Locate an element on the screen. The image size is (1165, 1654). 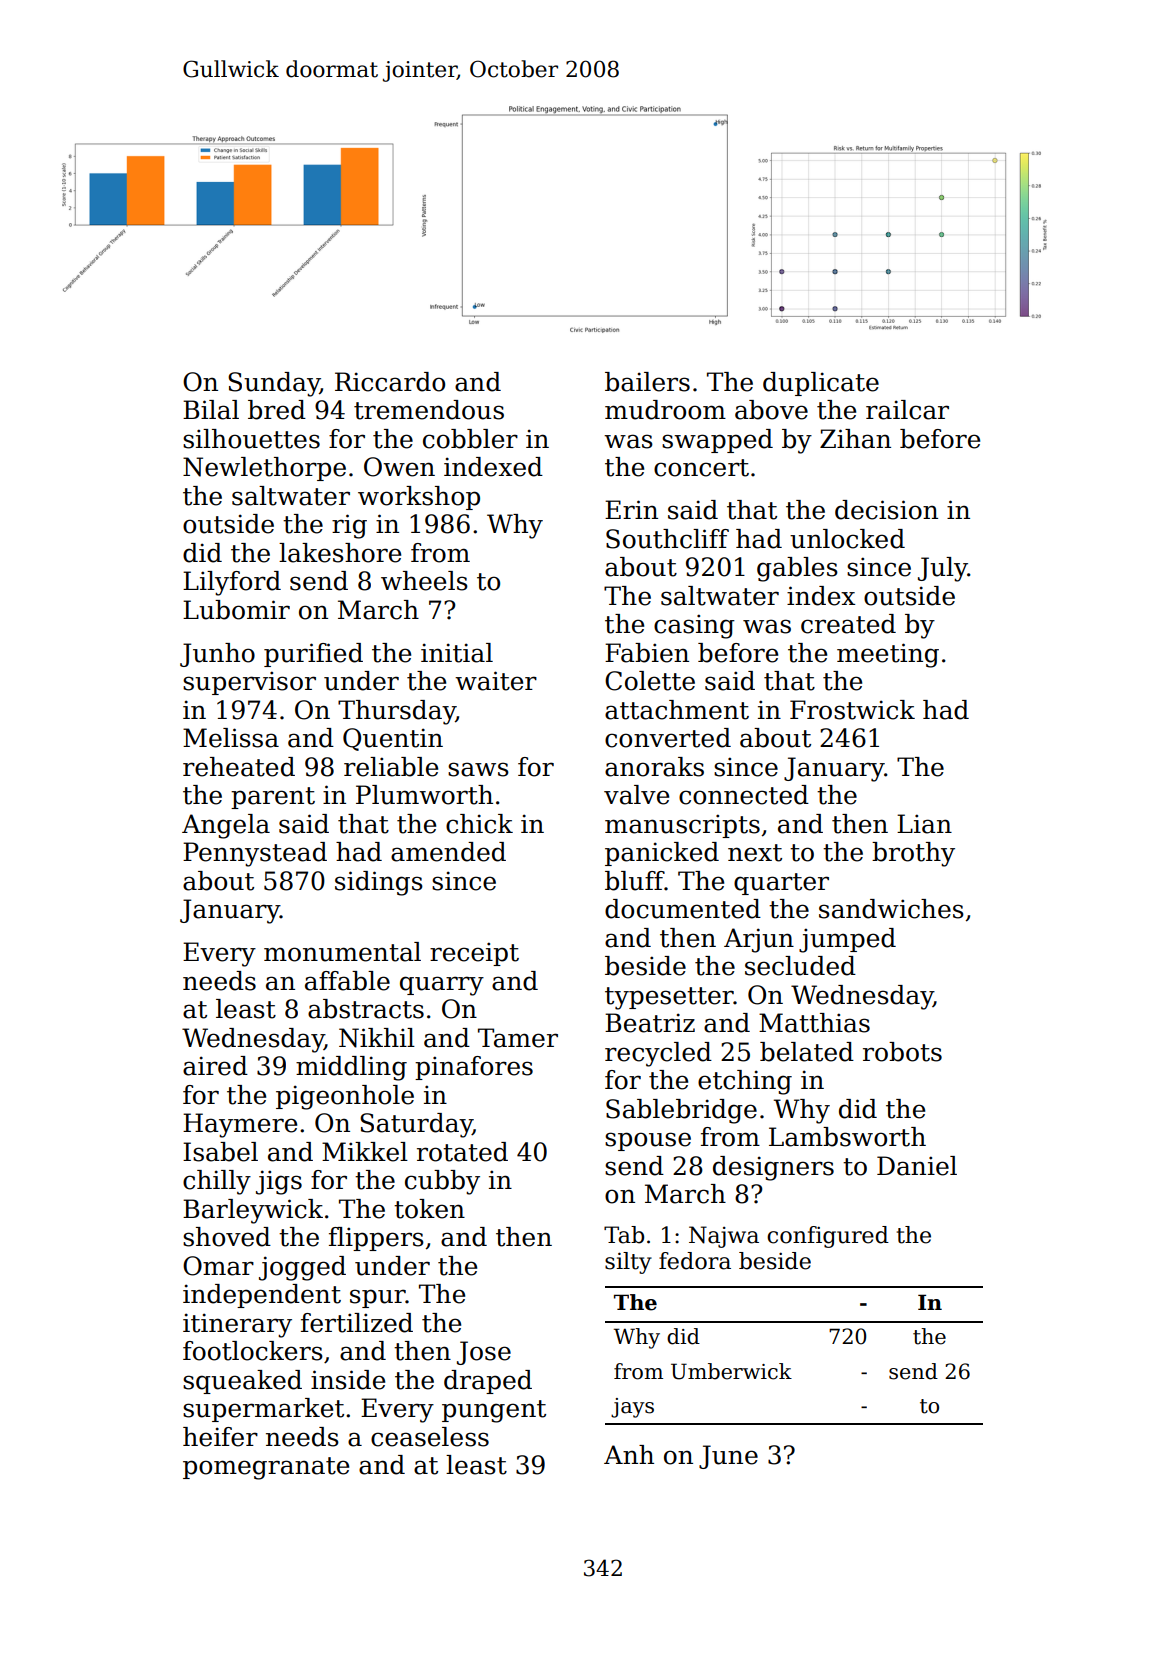
Umberwick is located at coordinates (731, 1371).
